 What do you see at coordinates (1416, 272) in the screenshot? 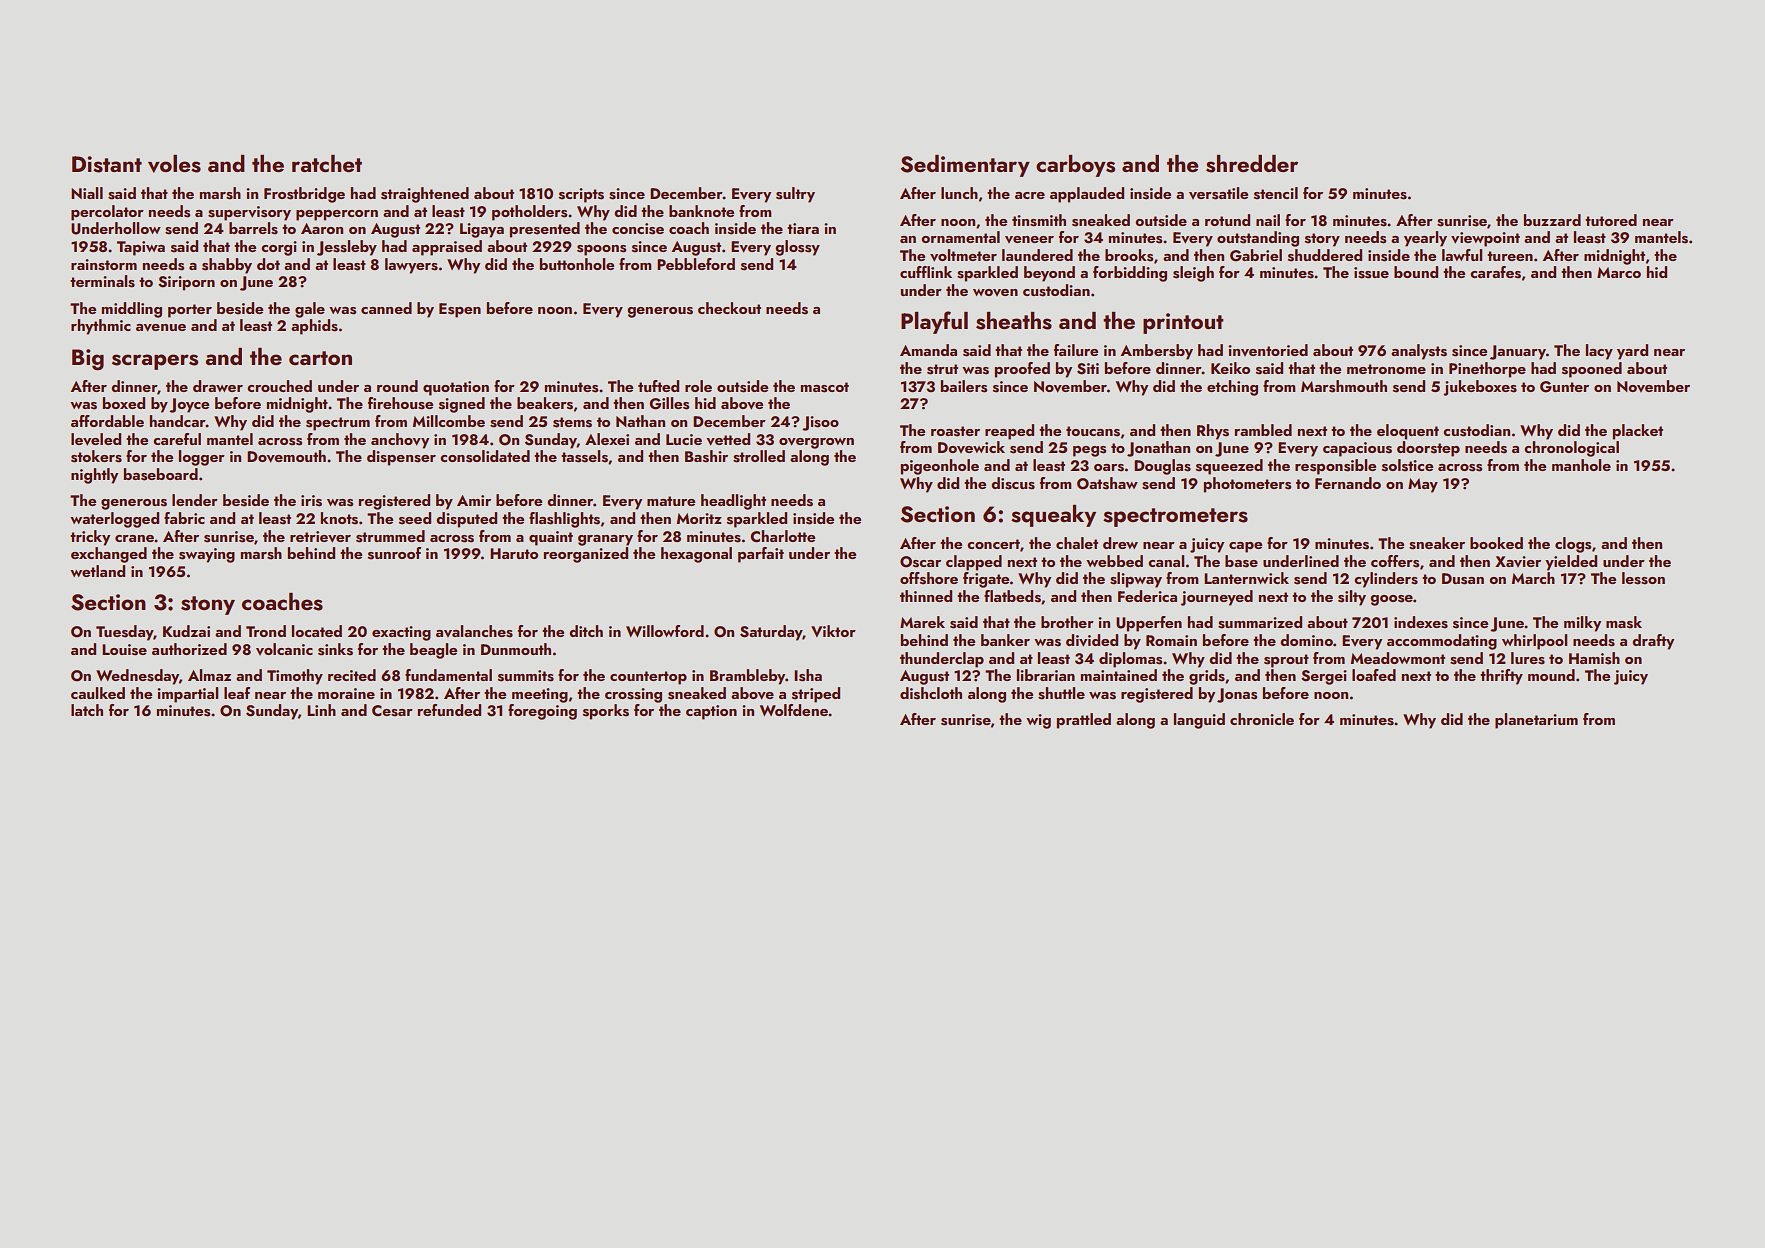
I see `bound` at bounding box center [1416, 272].
